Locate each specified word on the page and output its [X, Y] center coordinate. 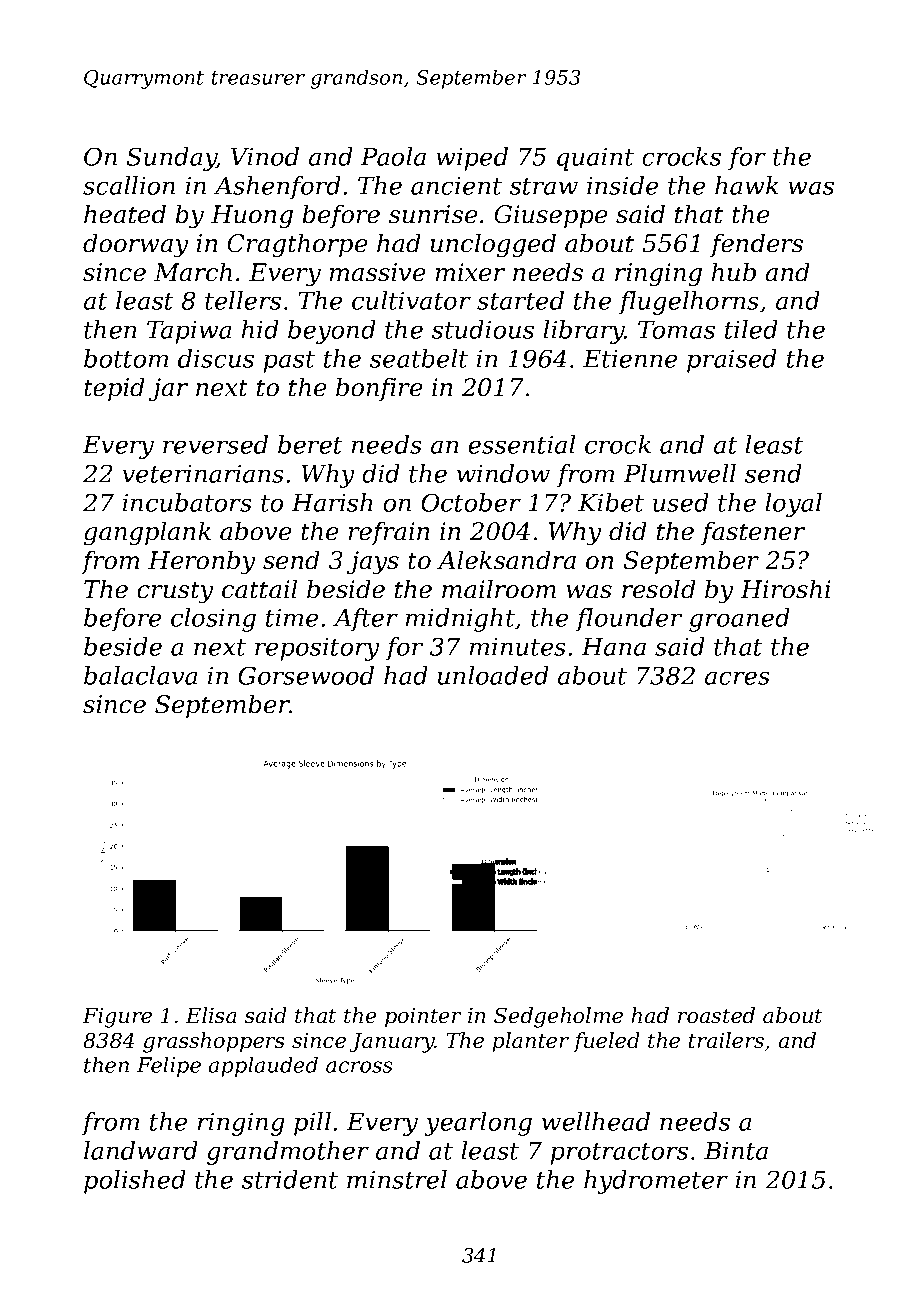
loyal [793, 505]
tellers [243, 300]
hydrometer [656, 1182]
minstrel [397, 1179]
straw [544, 186]
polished [135, 1182]
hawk [746, 185]
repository [317, 649]
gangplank [147, 533]
